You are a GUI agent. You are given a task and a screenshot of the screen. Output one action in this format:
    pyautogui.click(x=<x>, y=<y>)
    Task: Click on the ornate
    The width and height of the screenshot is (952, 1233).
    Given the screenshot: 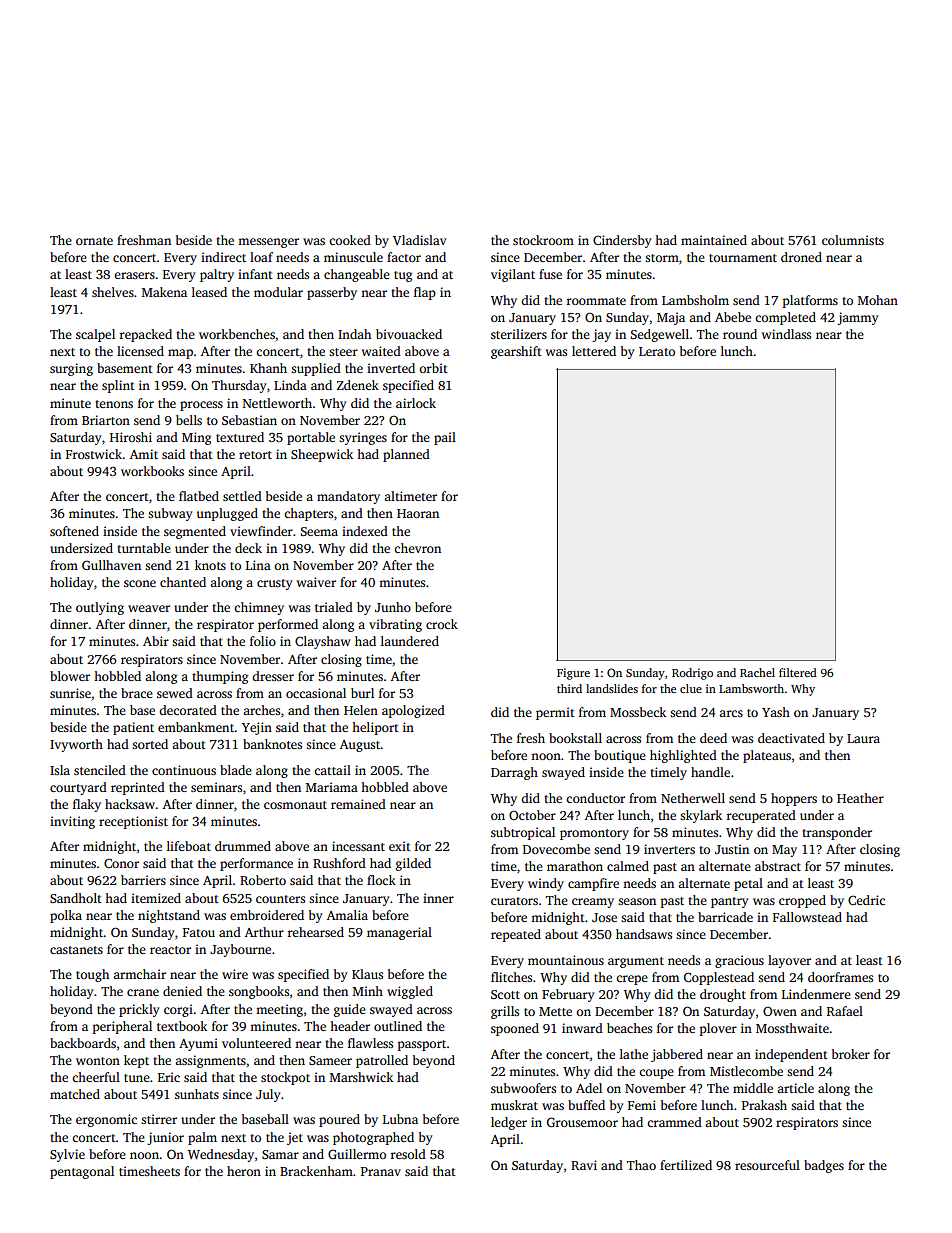 What is the action you would take?
    pyautogui.click(x=94, y=241)
